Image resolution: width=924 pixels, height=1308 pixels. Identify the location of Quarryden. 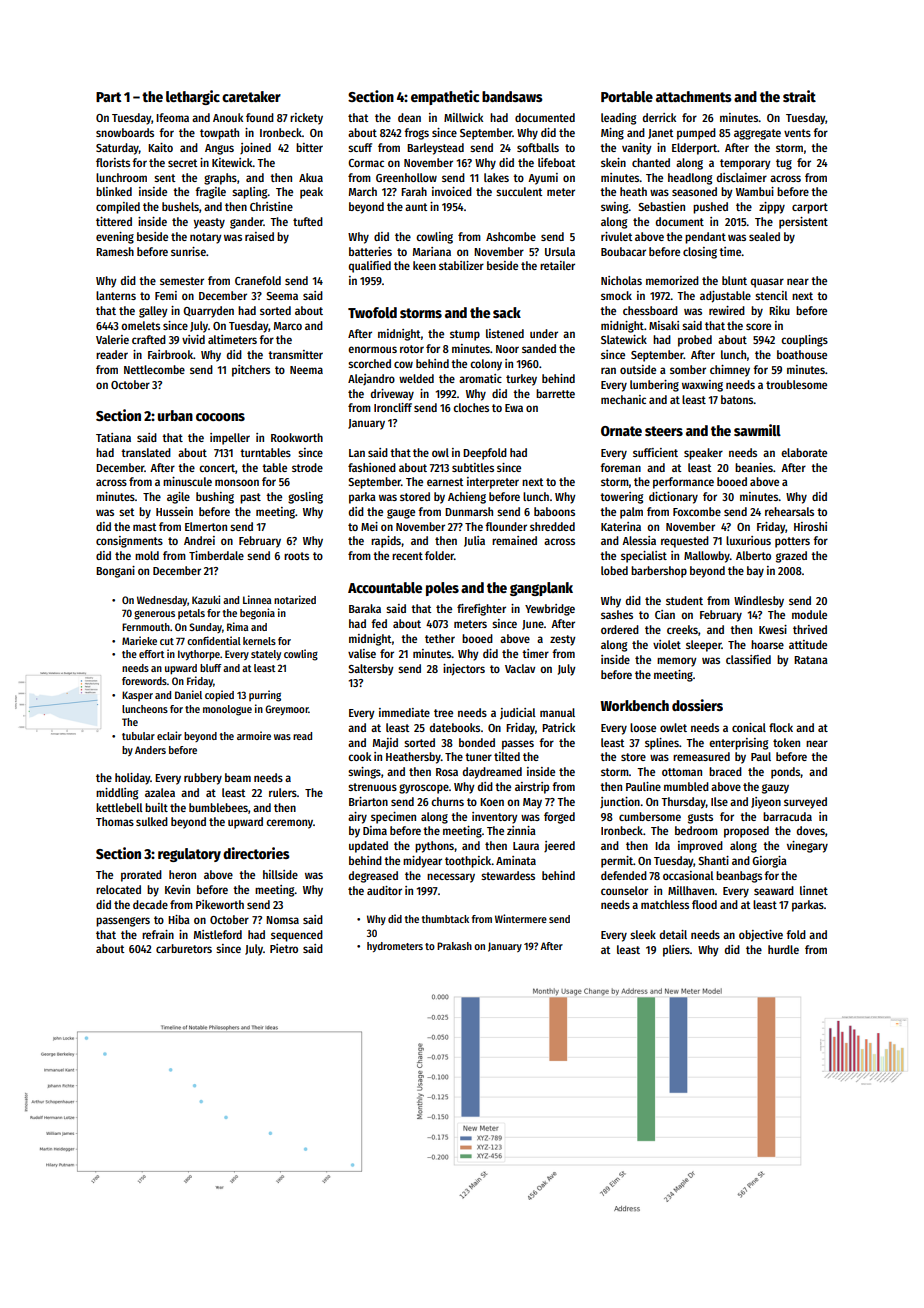
(208, 312).
